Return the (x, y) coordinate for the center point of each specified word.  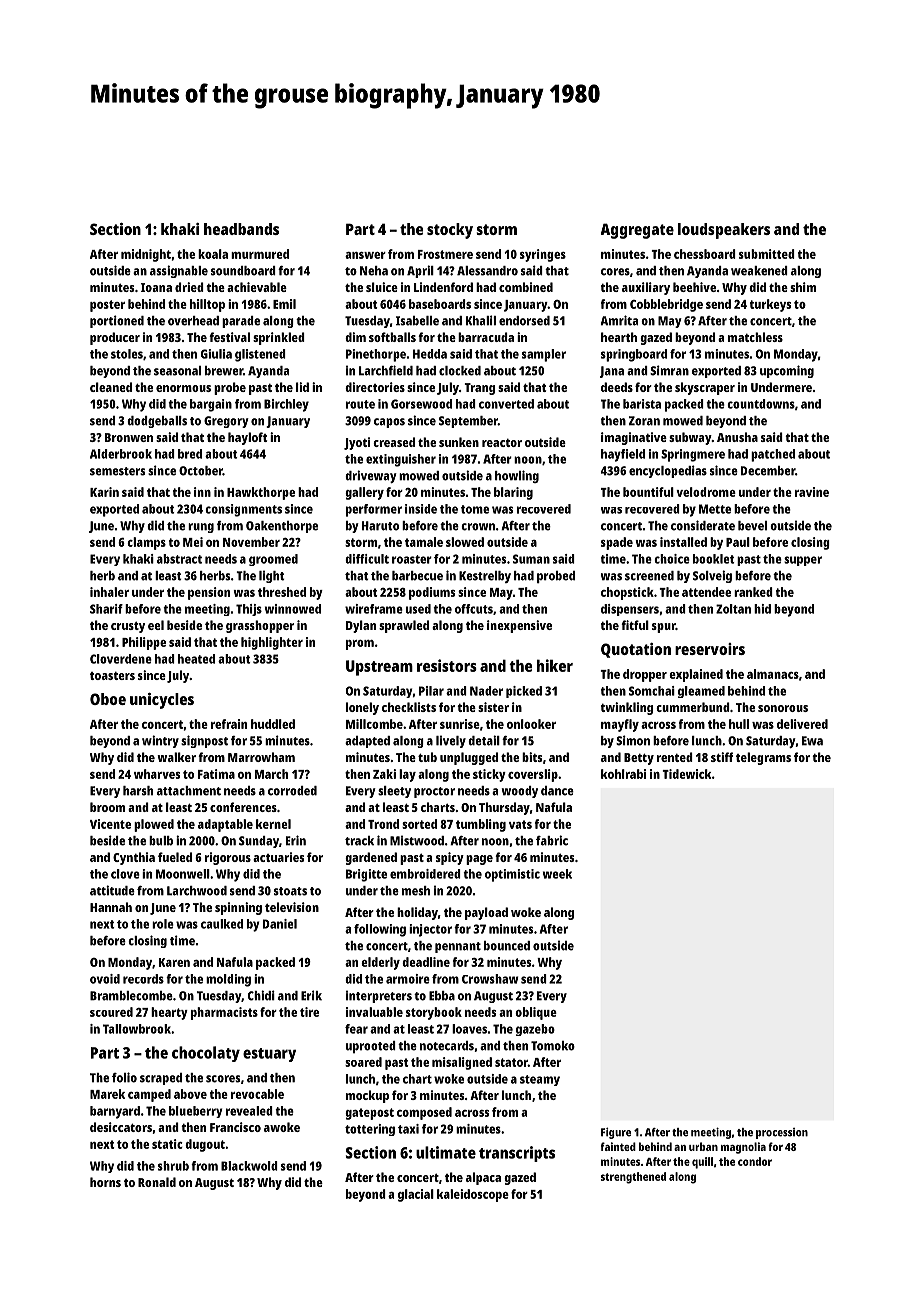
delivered (802, 724)
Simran (669, 370)
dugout (205, 1145)
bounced (507, 946)
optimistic (512, 875)
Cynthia (134, 858)
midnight (146, 255)
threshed (282, 592)
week (557, 874)
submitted (767, 254)
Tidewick (686, 774)
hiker (555, 665)
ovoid (105, 979)
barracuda (486, 337)
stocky (450, 231)
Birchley (286, 405)
